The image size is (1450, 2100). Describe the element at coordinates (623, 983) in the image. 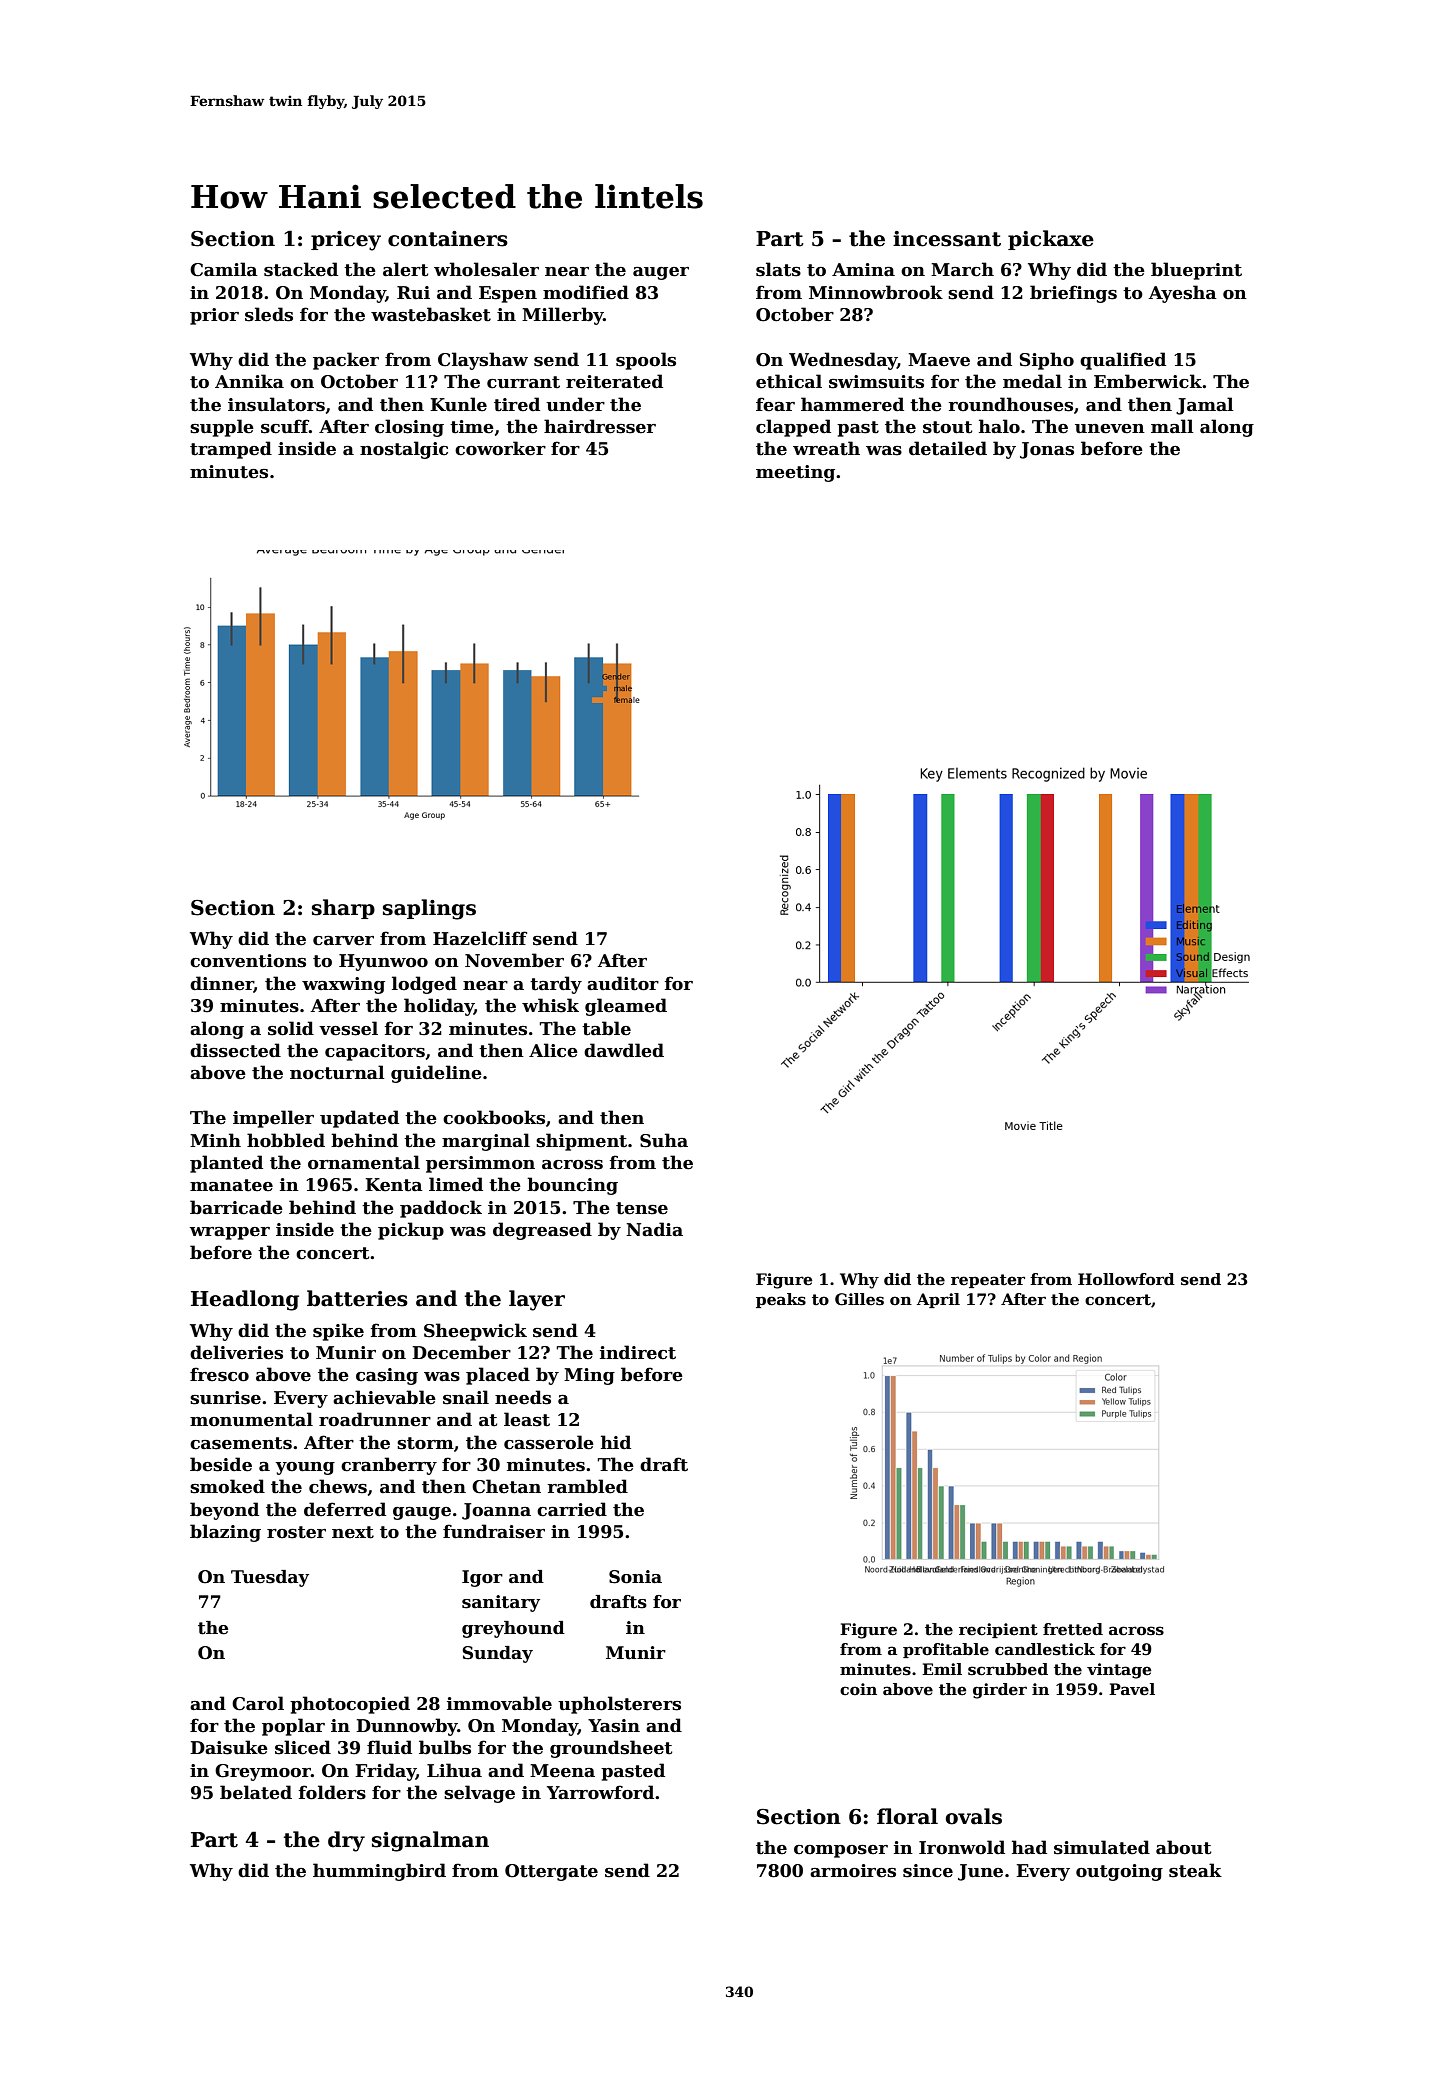

I see `auditor` at that location.
